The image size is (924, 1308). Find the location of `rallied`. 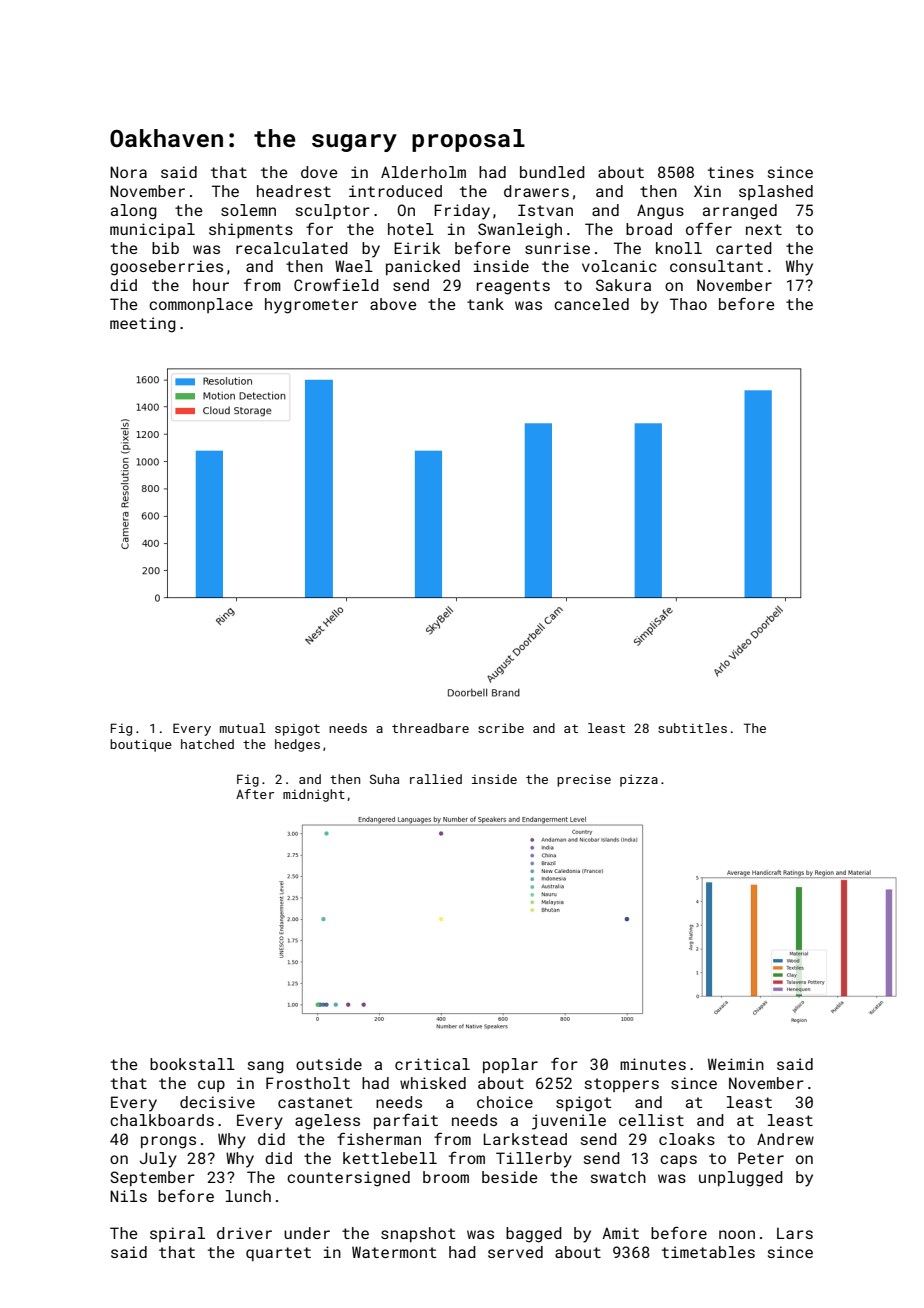

rallied is located at coordinates (436, 779).
